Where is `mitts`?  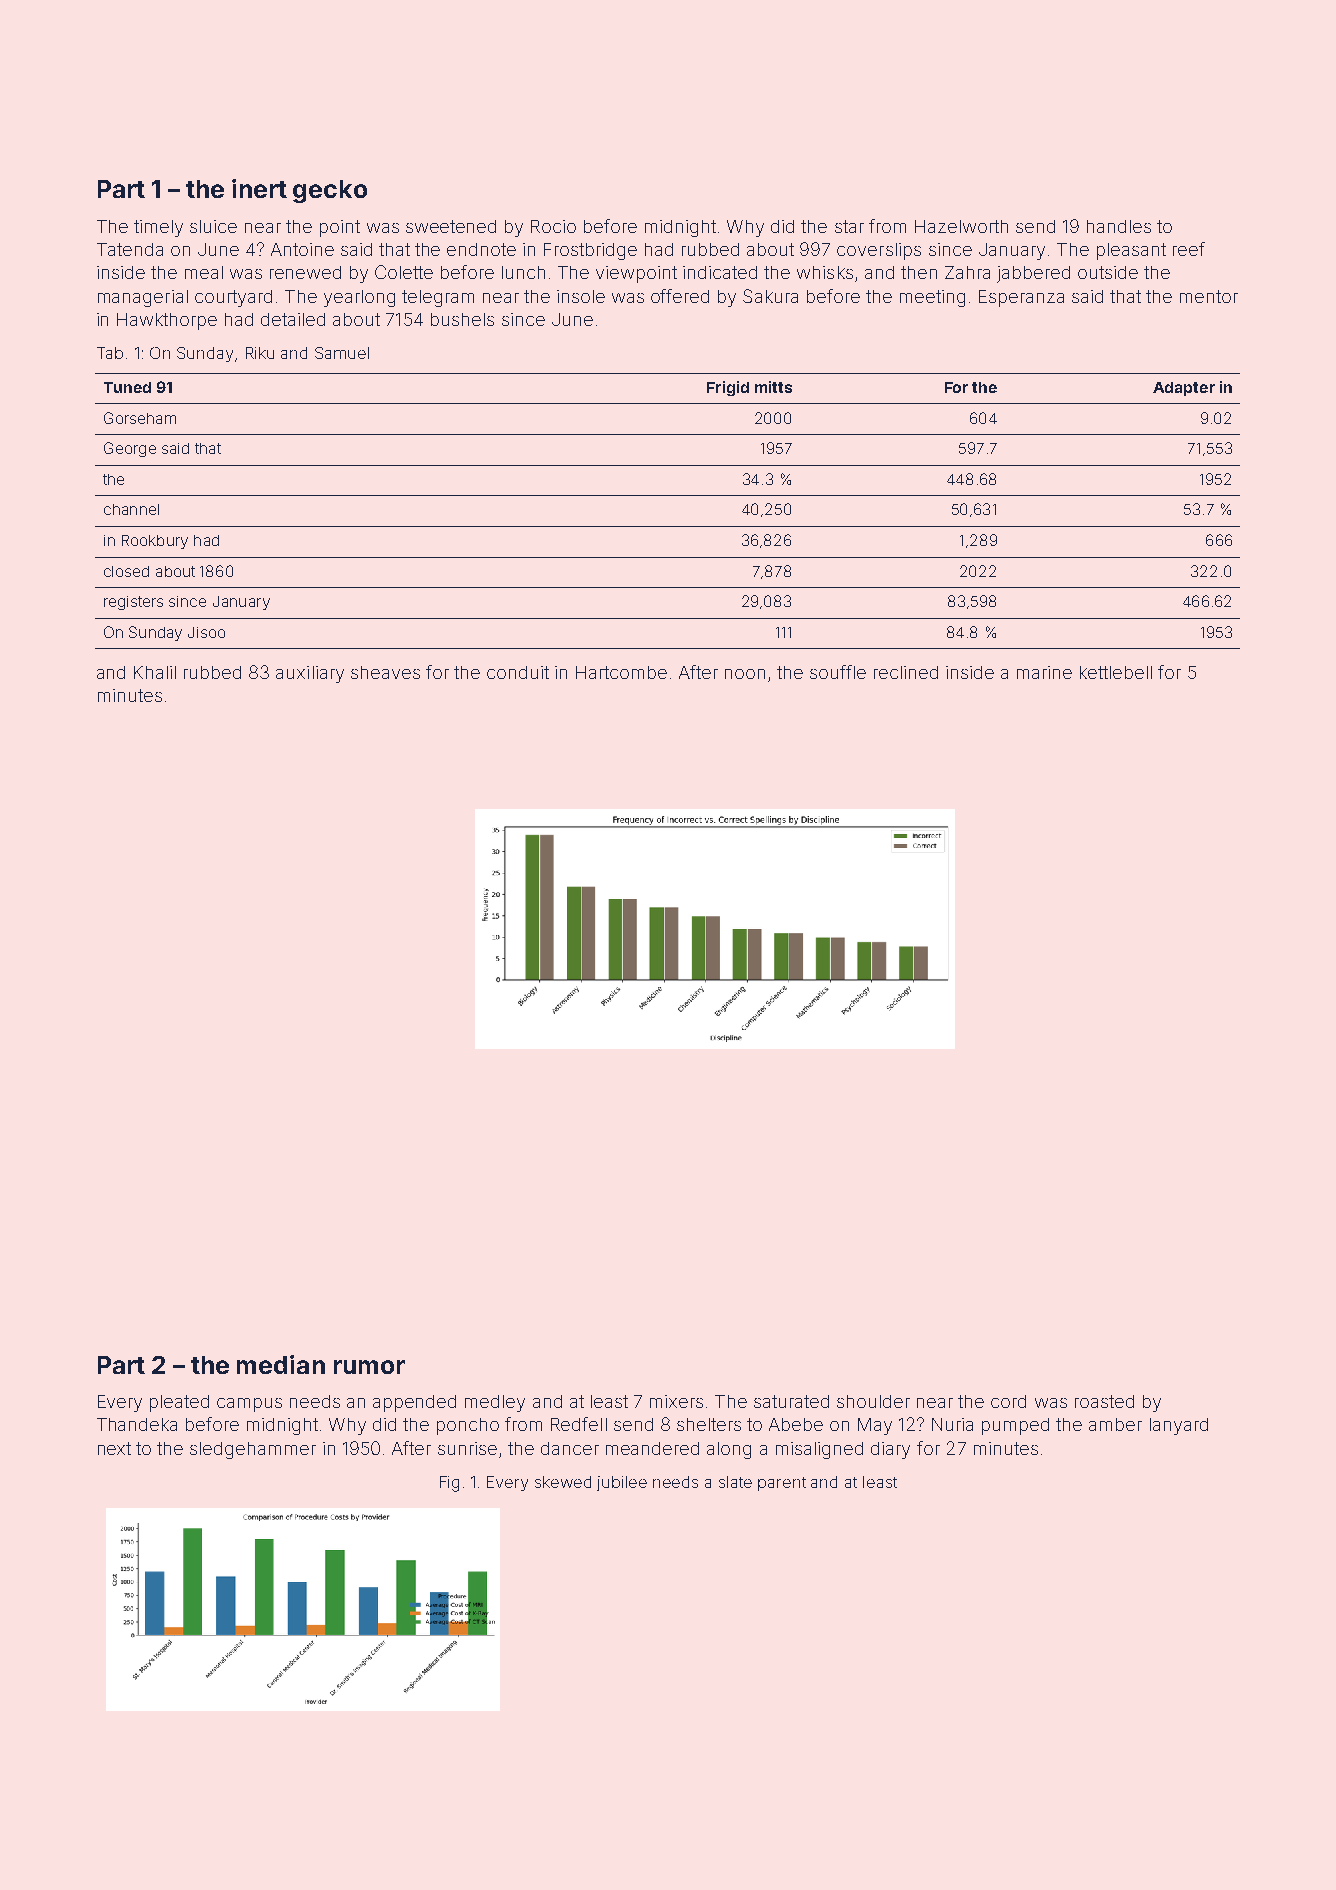 mitts is located at coordinates (773, 387).
